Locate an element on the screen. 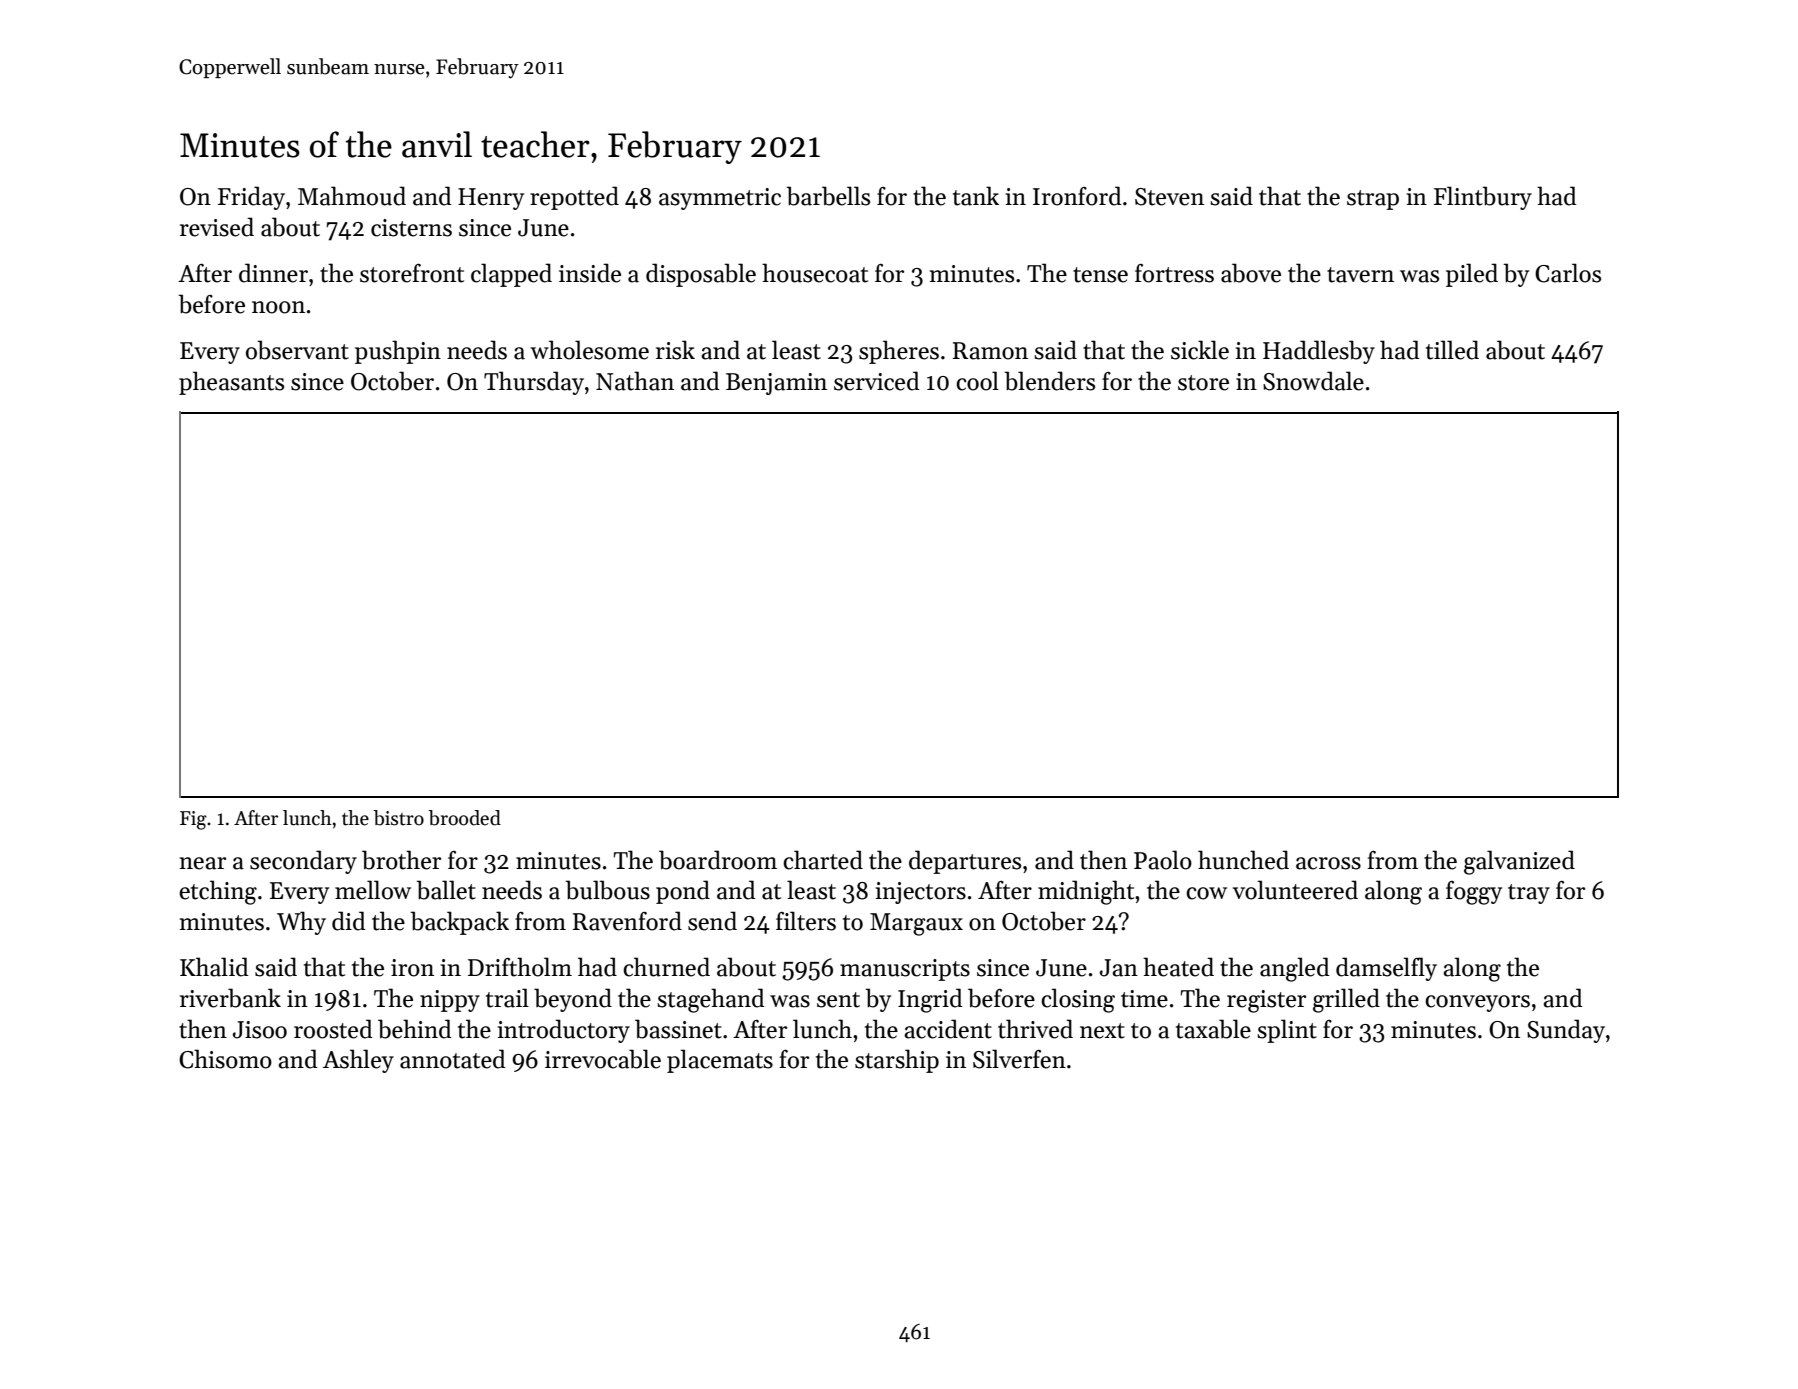  pheasants is located at coordinates (231, 383).
